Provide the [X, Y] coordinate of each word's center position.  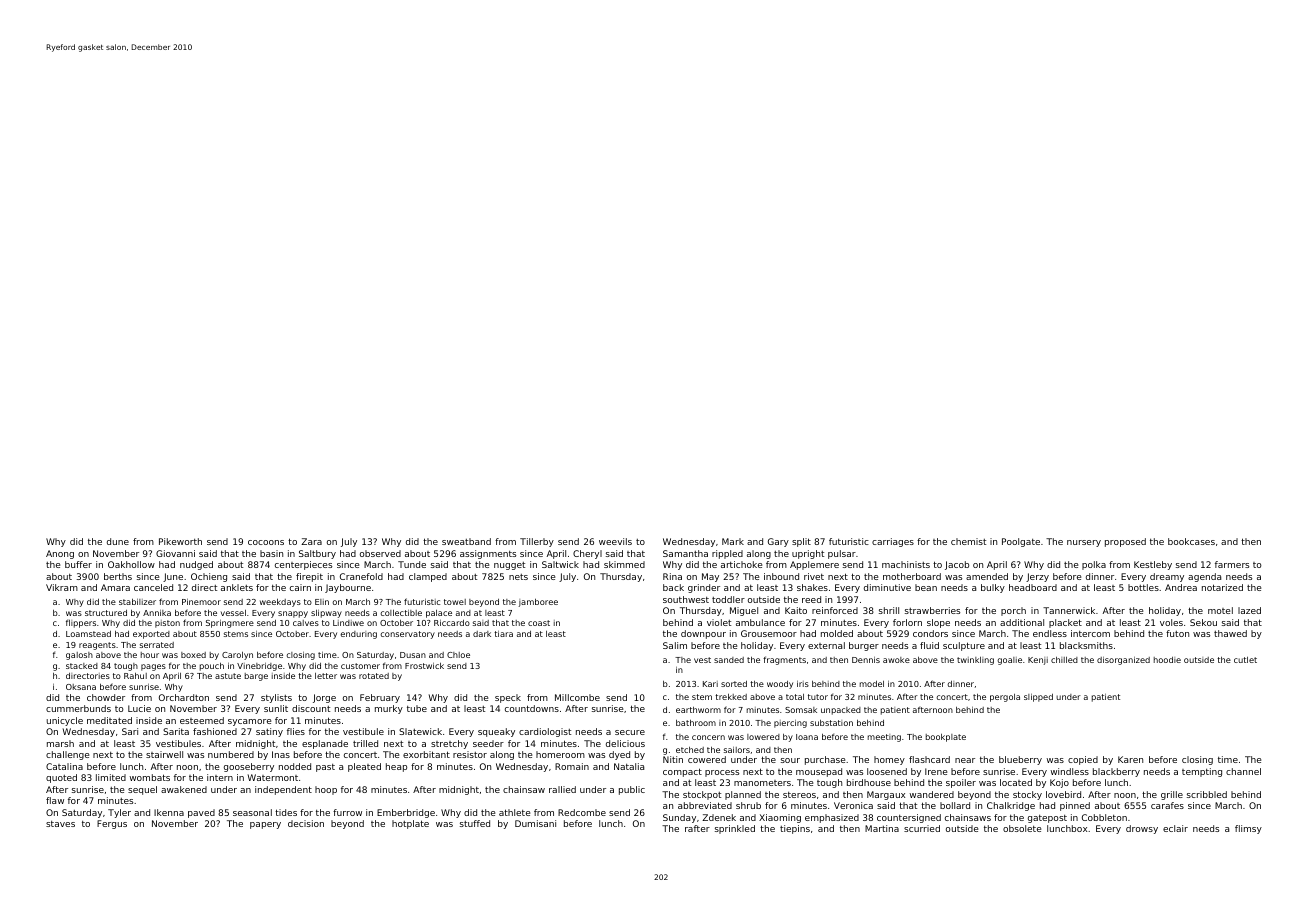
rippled [727, 554]
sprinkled [735, 829]
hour [150, 655]
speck [508, 698]
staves [60, 824]
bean [926, 587]
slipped [1038, 698]
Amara [115, 587]
